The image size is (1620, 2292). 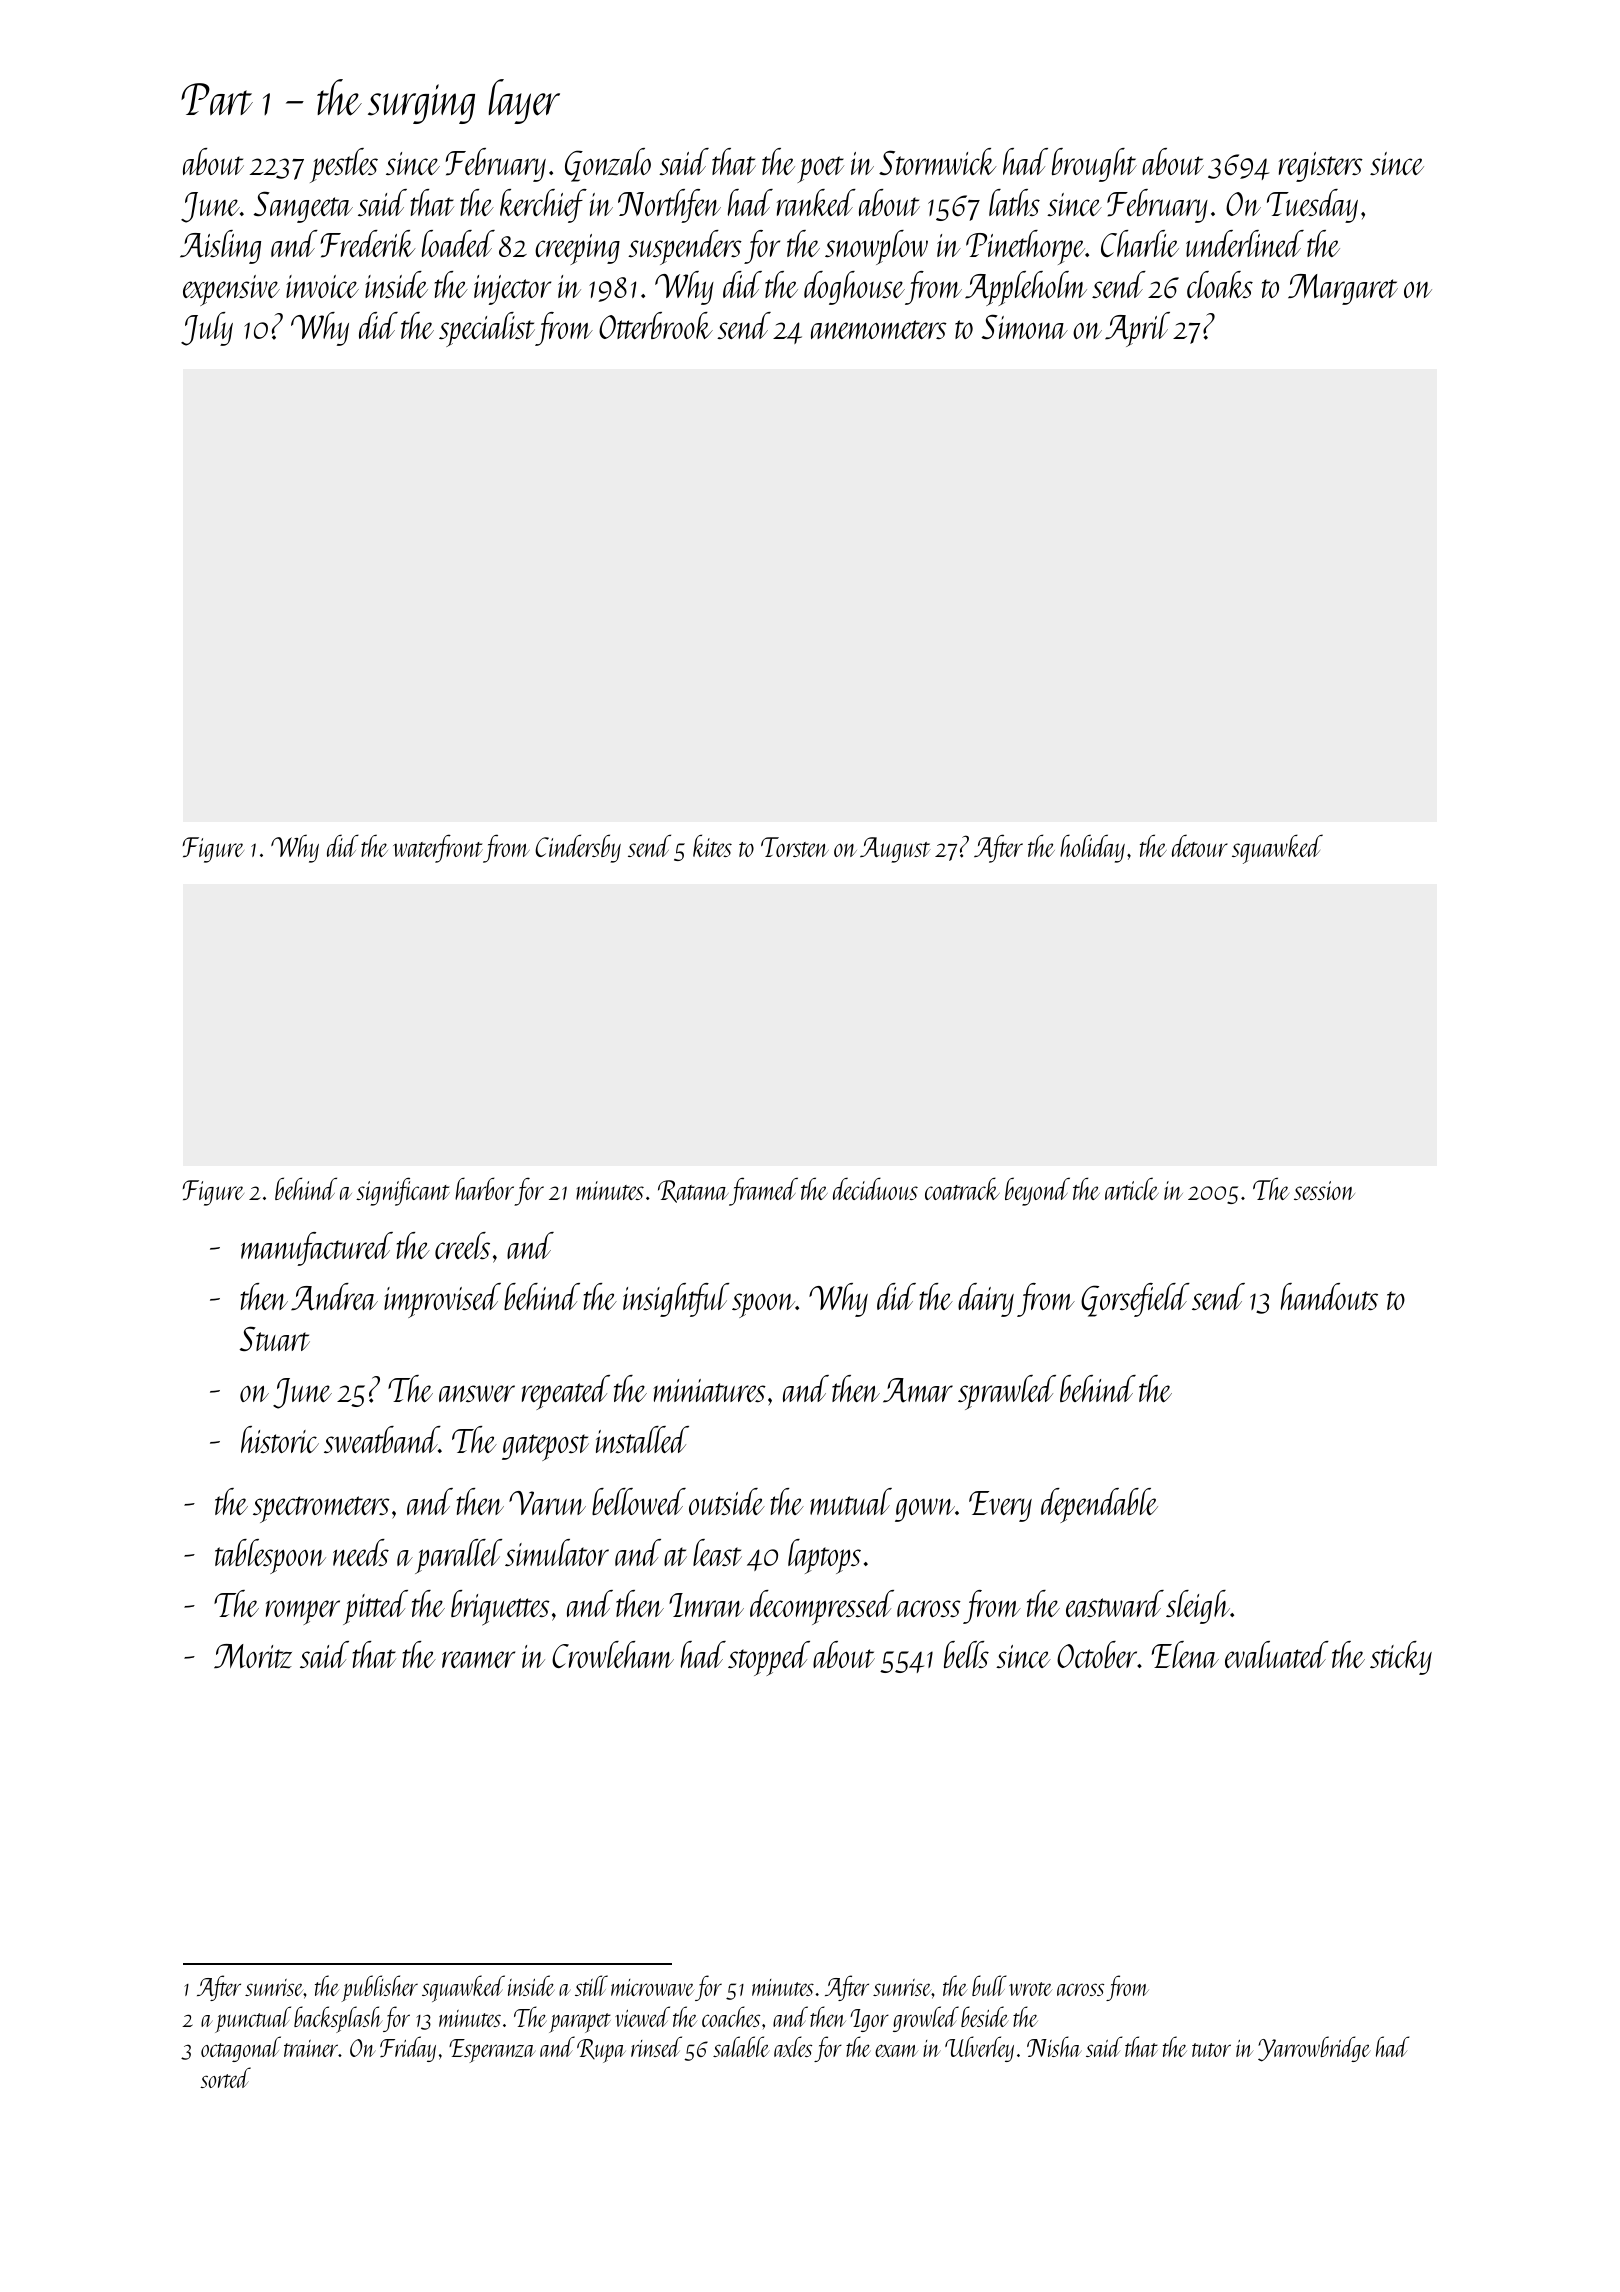 What do you see at coordinates (380, 1988) in the image?
I see `publisher` at bounding box center [380, 1988].
